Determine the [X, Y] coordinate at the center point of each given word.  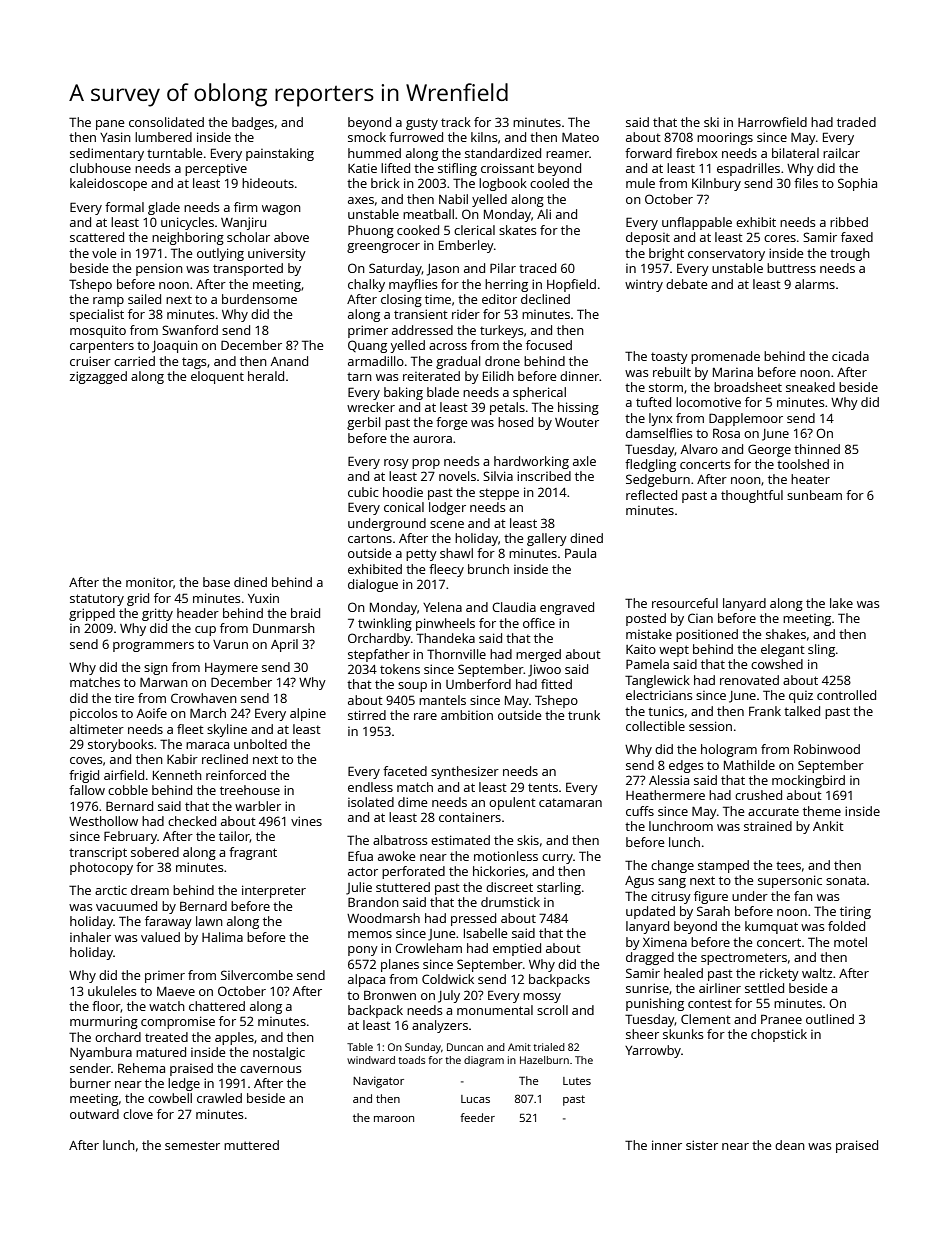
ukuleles [112, 991]
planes [400, 965]
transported [248, 269]
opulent [512, 803]
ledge [184, 1084]
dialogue [373, 585]
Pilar [503, 268]
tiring [855, 912]
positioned [707, 635]
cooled [549, 183]
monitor [149, 582]
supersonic [790, 881]
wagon [281, 210]
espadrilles [748, 169]
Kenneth [177, 775]
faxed [857, 237]
